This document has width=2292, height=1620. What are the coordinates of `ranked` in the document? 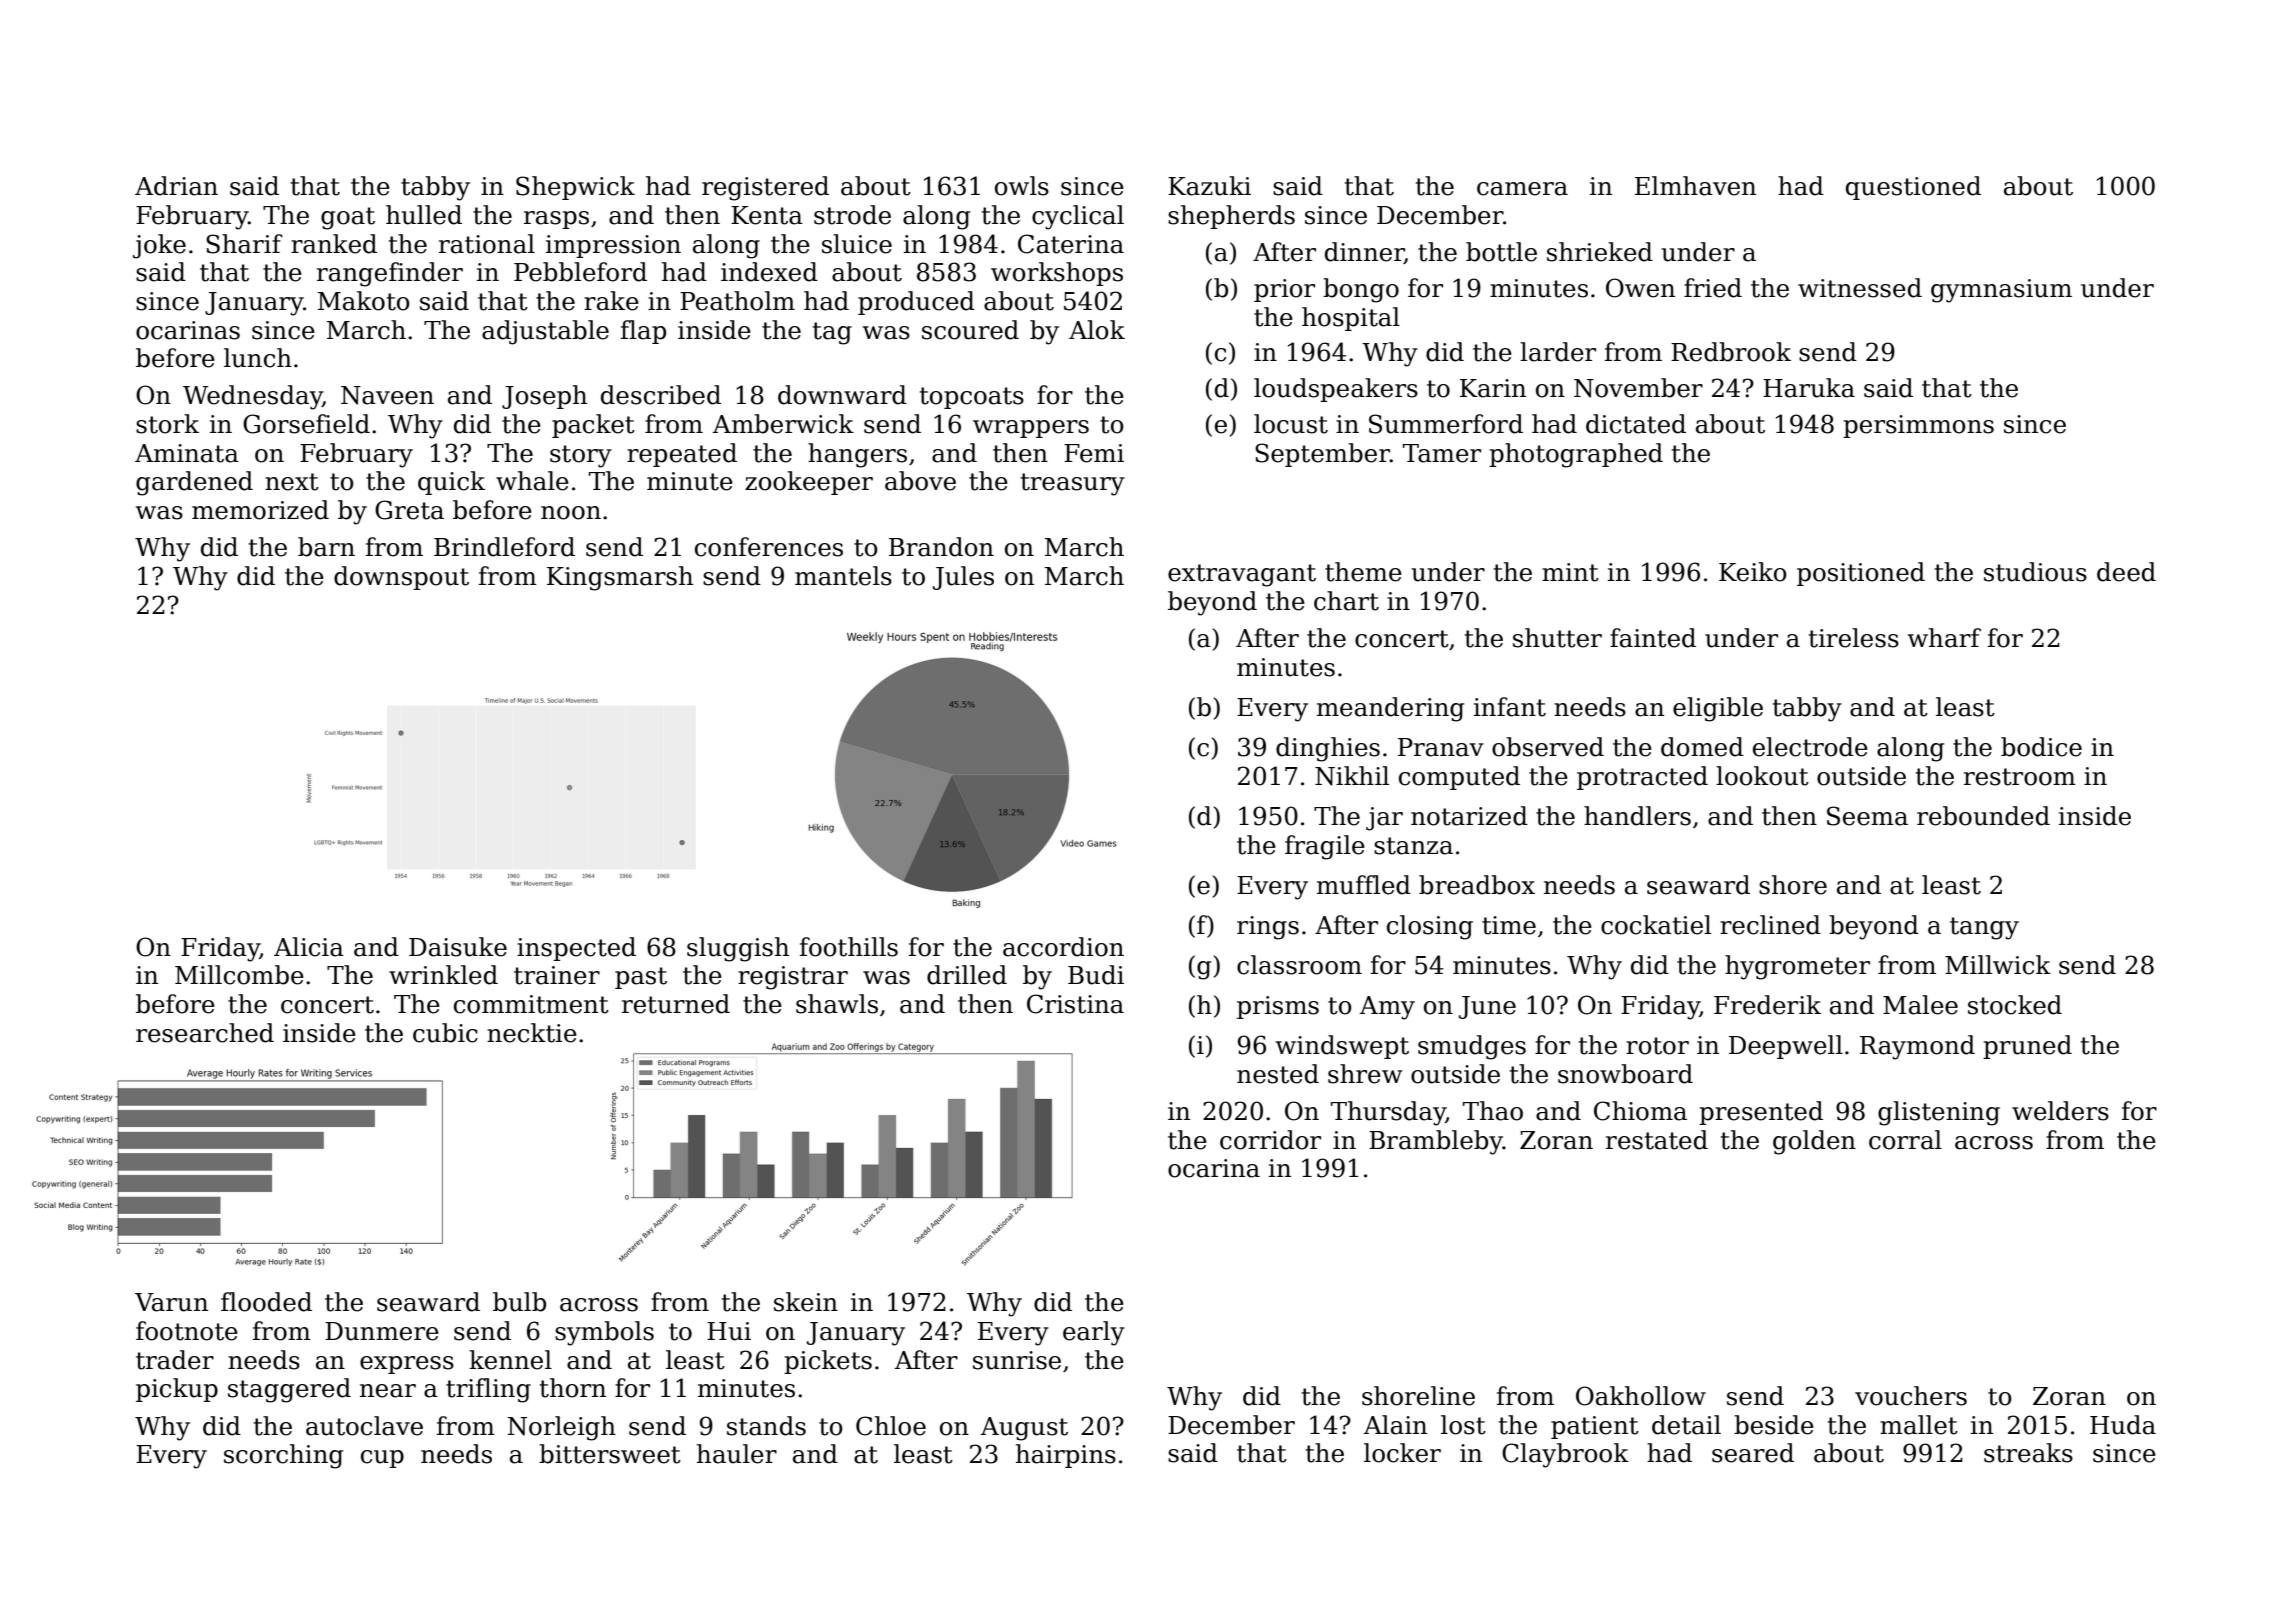 It's located at (334, 244).
